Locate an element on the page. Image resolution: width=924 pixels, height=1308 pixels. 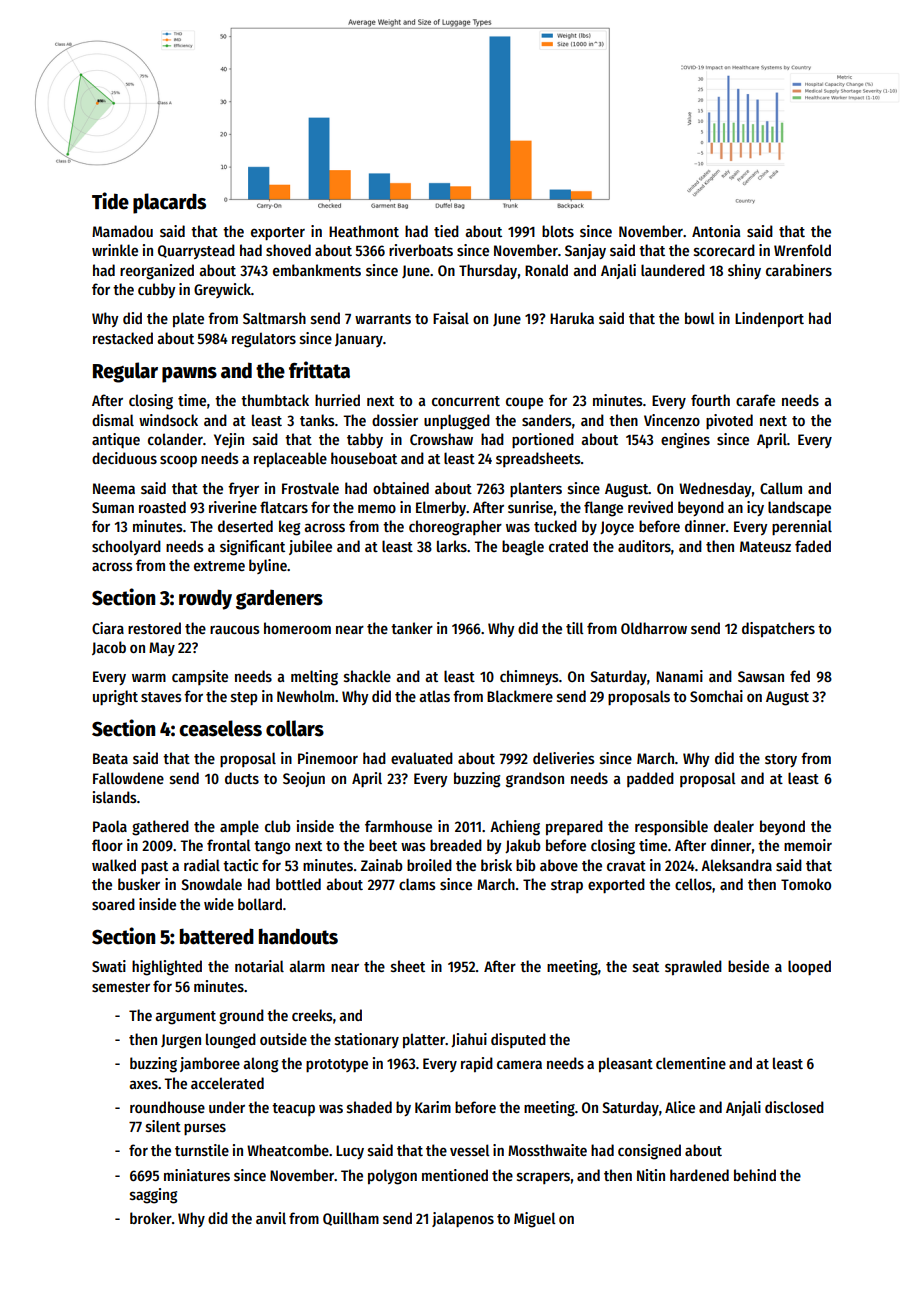
larks is located at coordinates (452, 546).
